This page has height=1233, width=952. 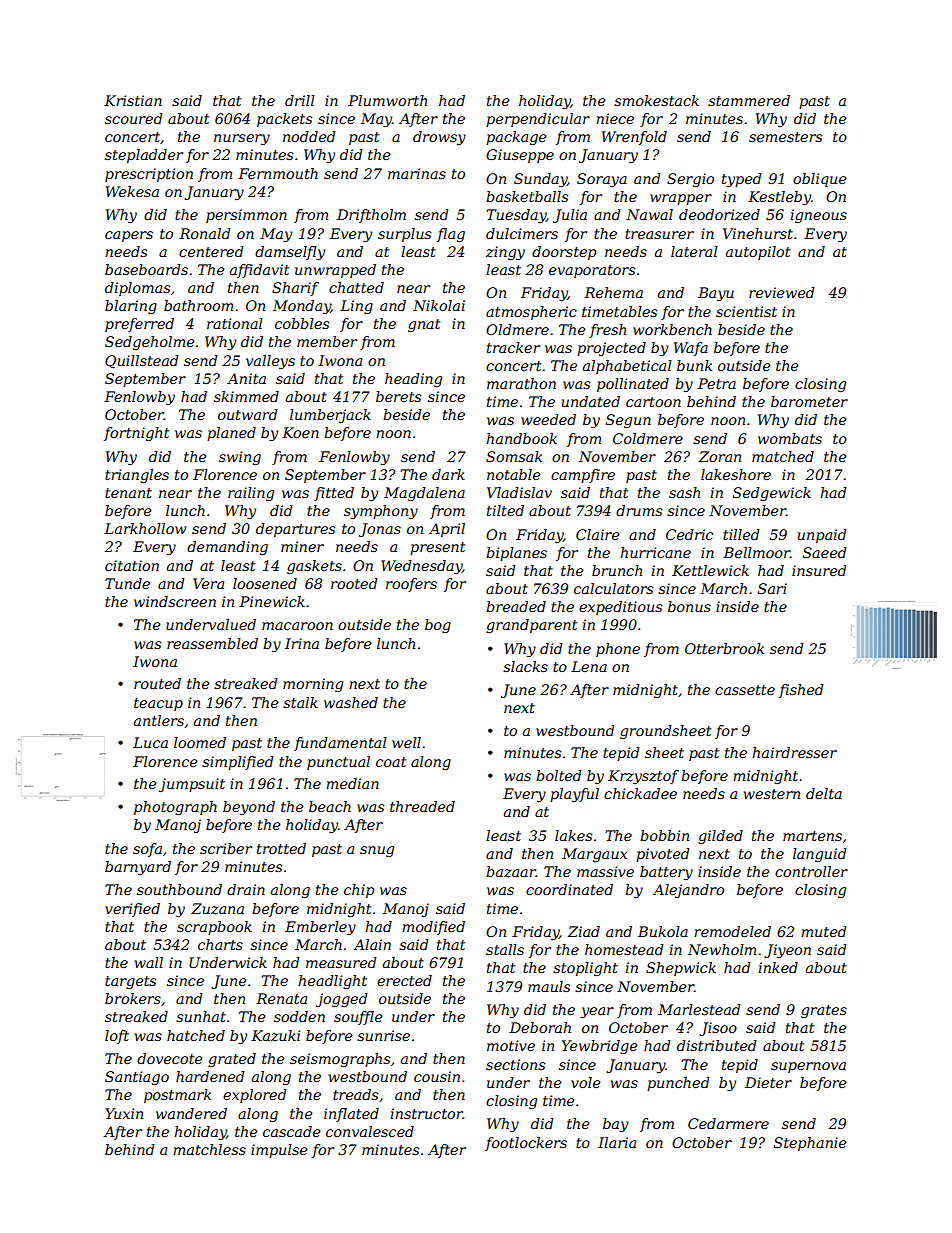 I want to click on Stephanie, so click(x=810, y=1144).
